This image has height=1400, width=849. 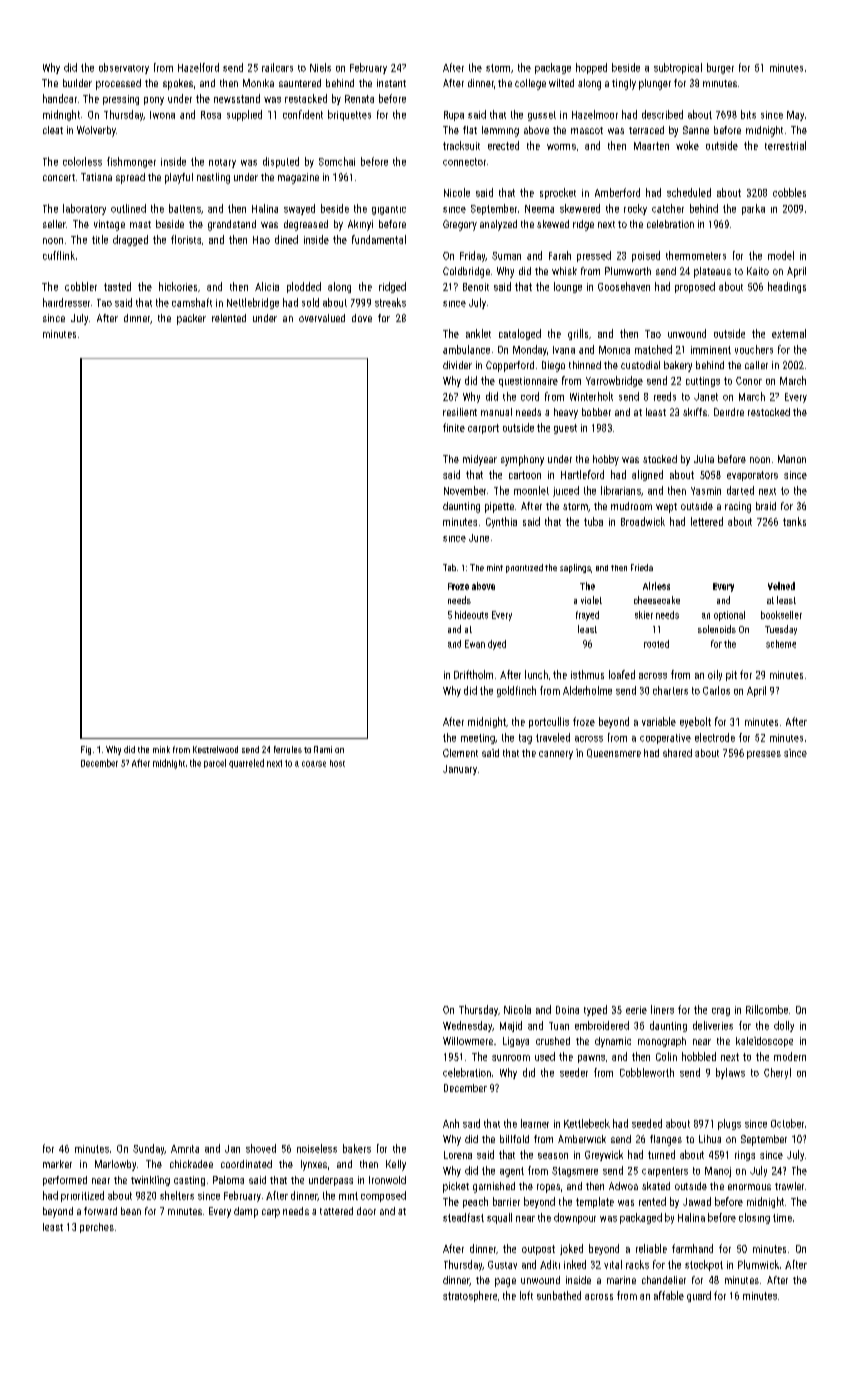 What do you see at coordinates (470, 1296) in the image?
I see `stratosphere` at bounding box center [470, 1296].
